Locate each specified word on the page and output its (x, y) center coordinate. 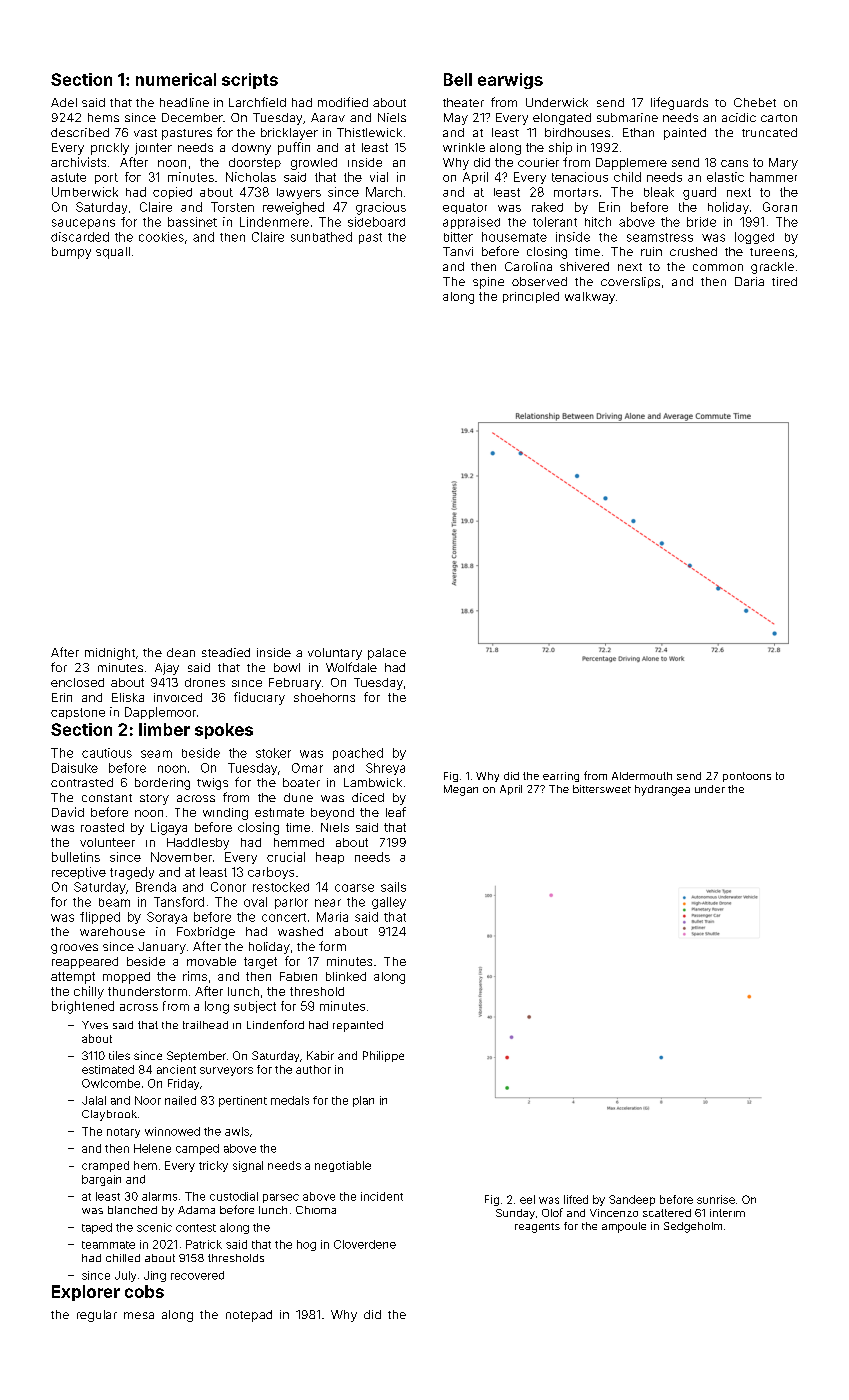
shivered (584, 266)
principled (531, 297)
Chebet (755, 102)
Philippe (383, 1056)
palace (387, 654)
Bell (458, 79)
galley (389, 903)
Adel (64, 102)
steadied (226, 652)
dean (181, 652)
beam (114, 902)
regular (97, 1316)
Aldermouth (642, 776)
